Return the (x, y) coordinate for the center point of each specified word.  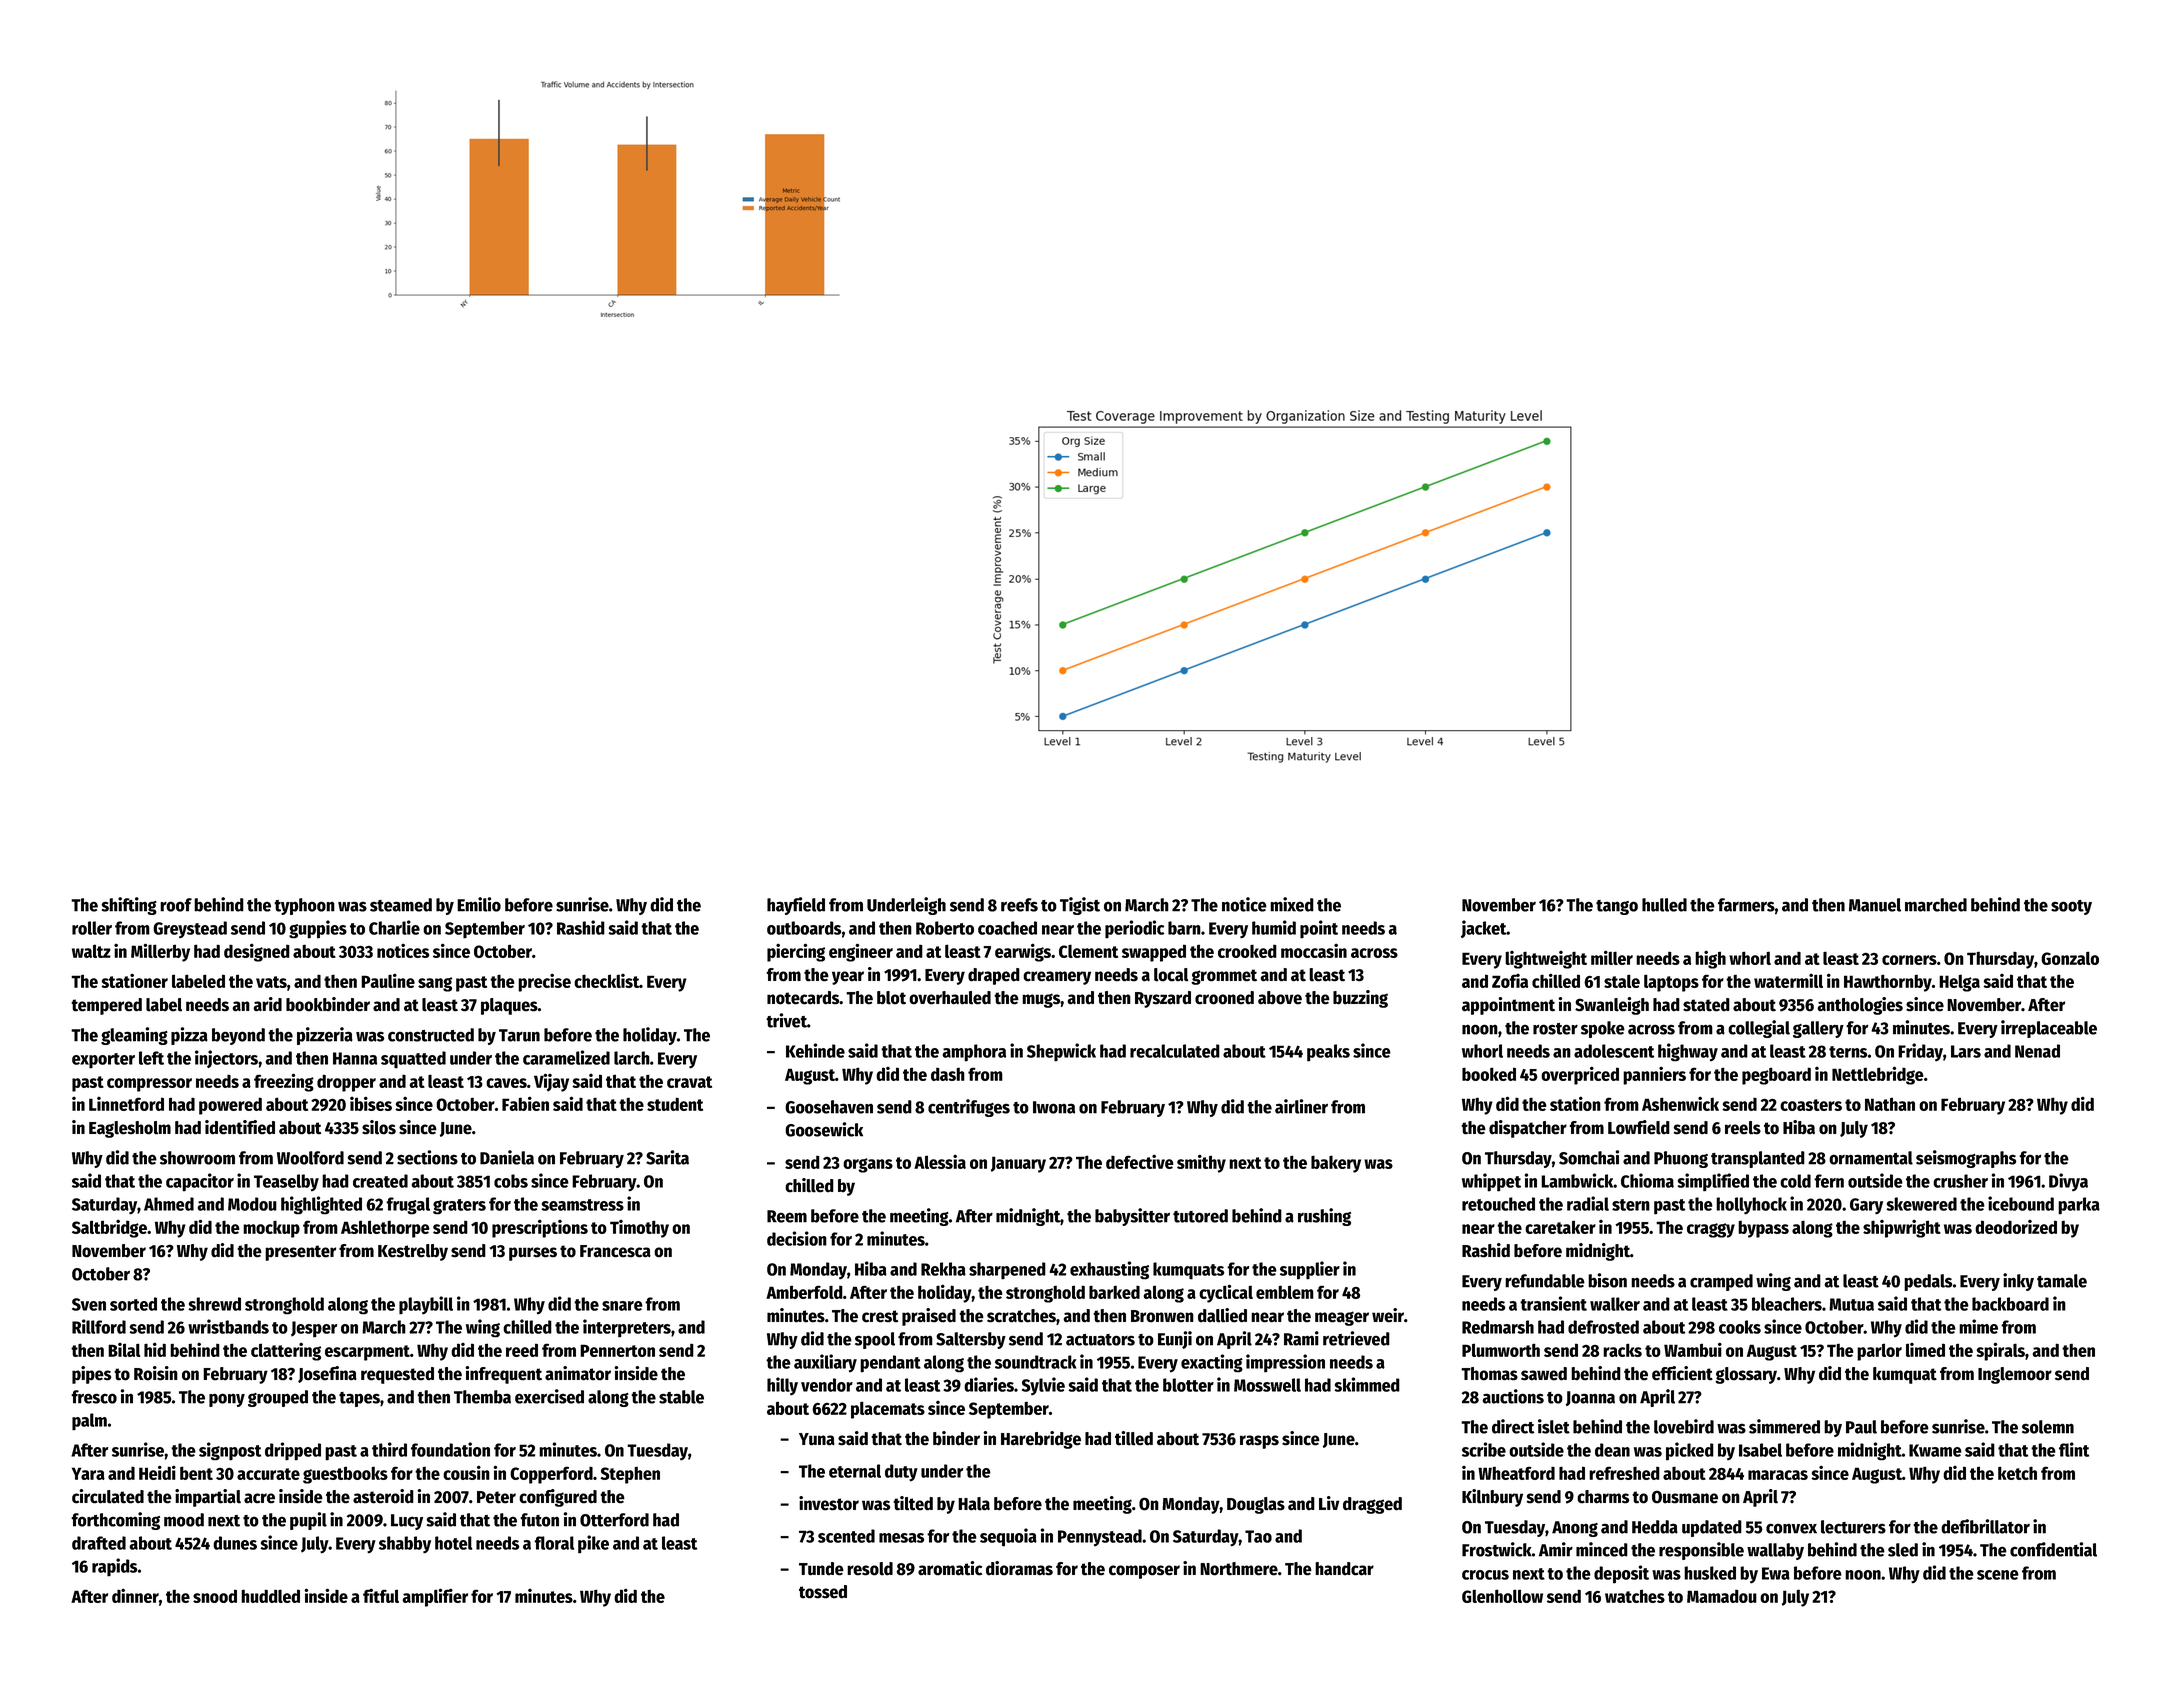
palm (89, 1422)
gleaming (134, 1036)
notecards (803, 998)
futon (539, 1520)
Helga (1959, 983)
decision (797, 1238)
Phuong (1681, 1159)
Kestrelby (413, 1252)
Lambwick (1577, 1180)
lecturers (1853, 1527)
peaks (1328, 1053)
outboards (804, 928)
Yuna (817, 1439)
